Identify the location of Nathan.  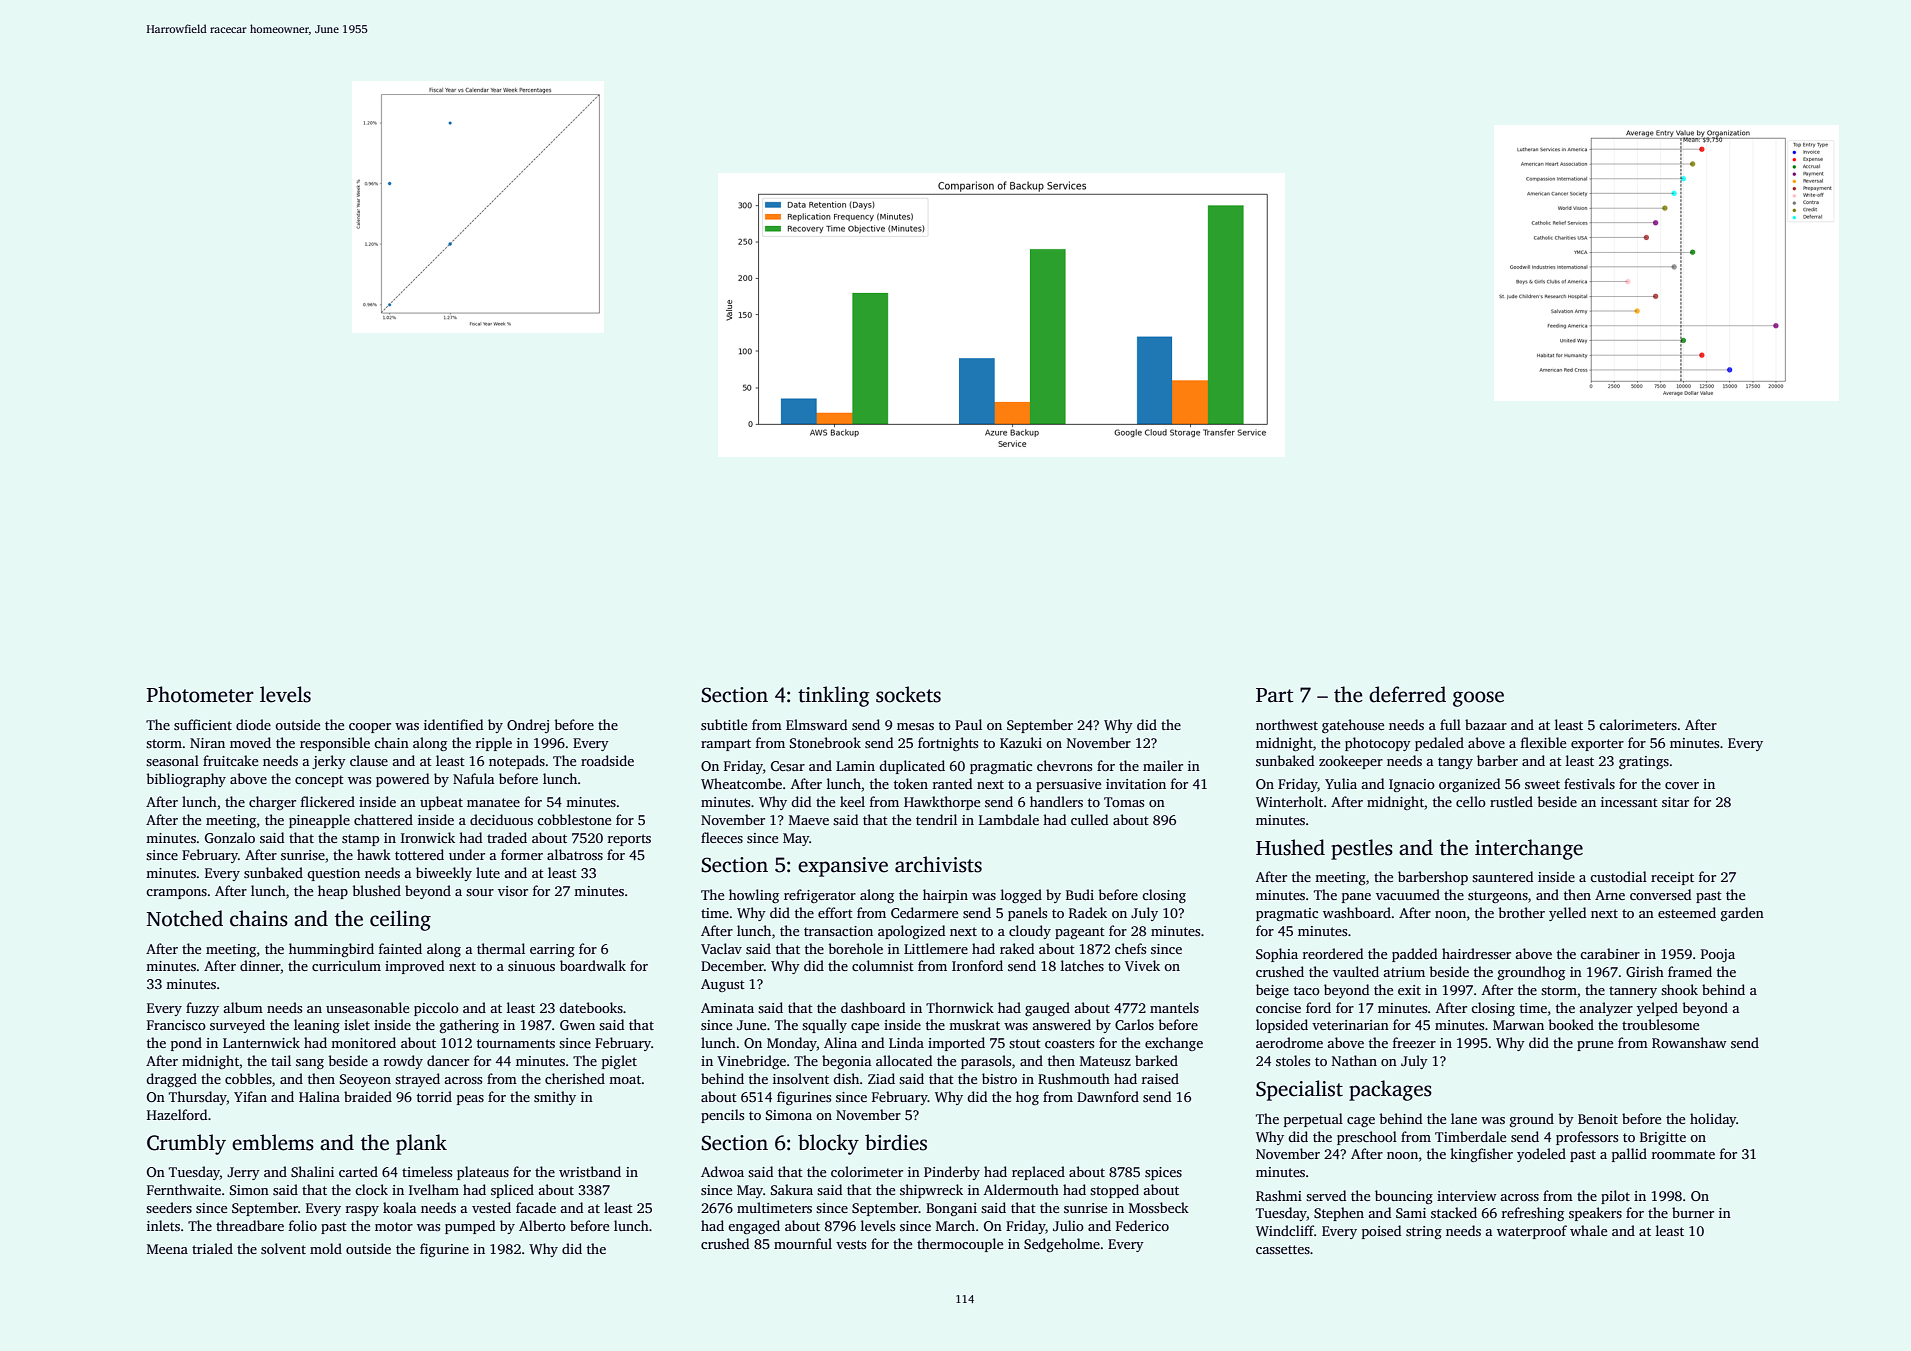
(1354, 1060).
